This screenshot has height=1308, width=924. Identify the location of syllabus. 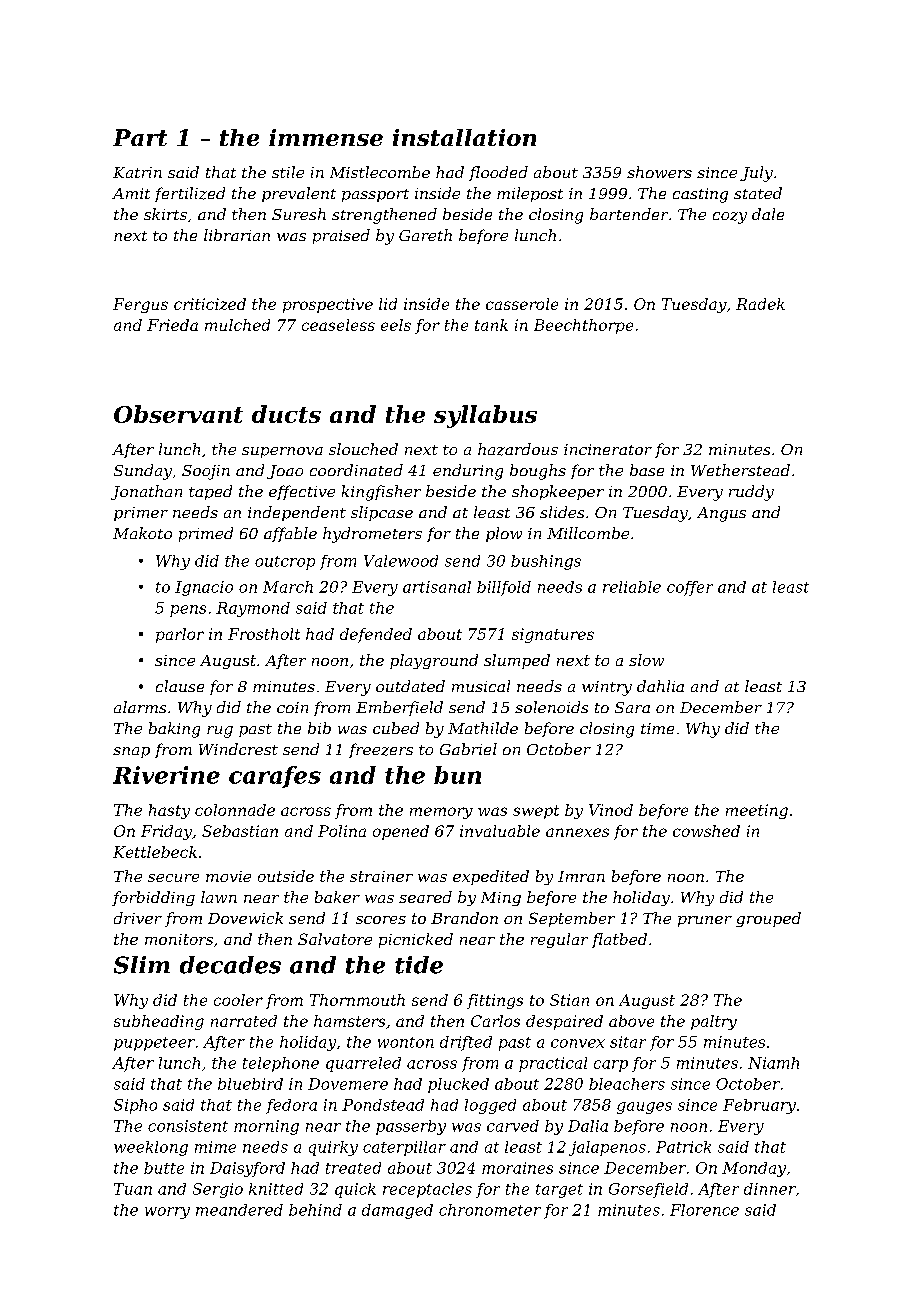
(485, 416).
